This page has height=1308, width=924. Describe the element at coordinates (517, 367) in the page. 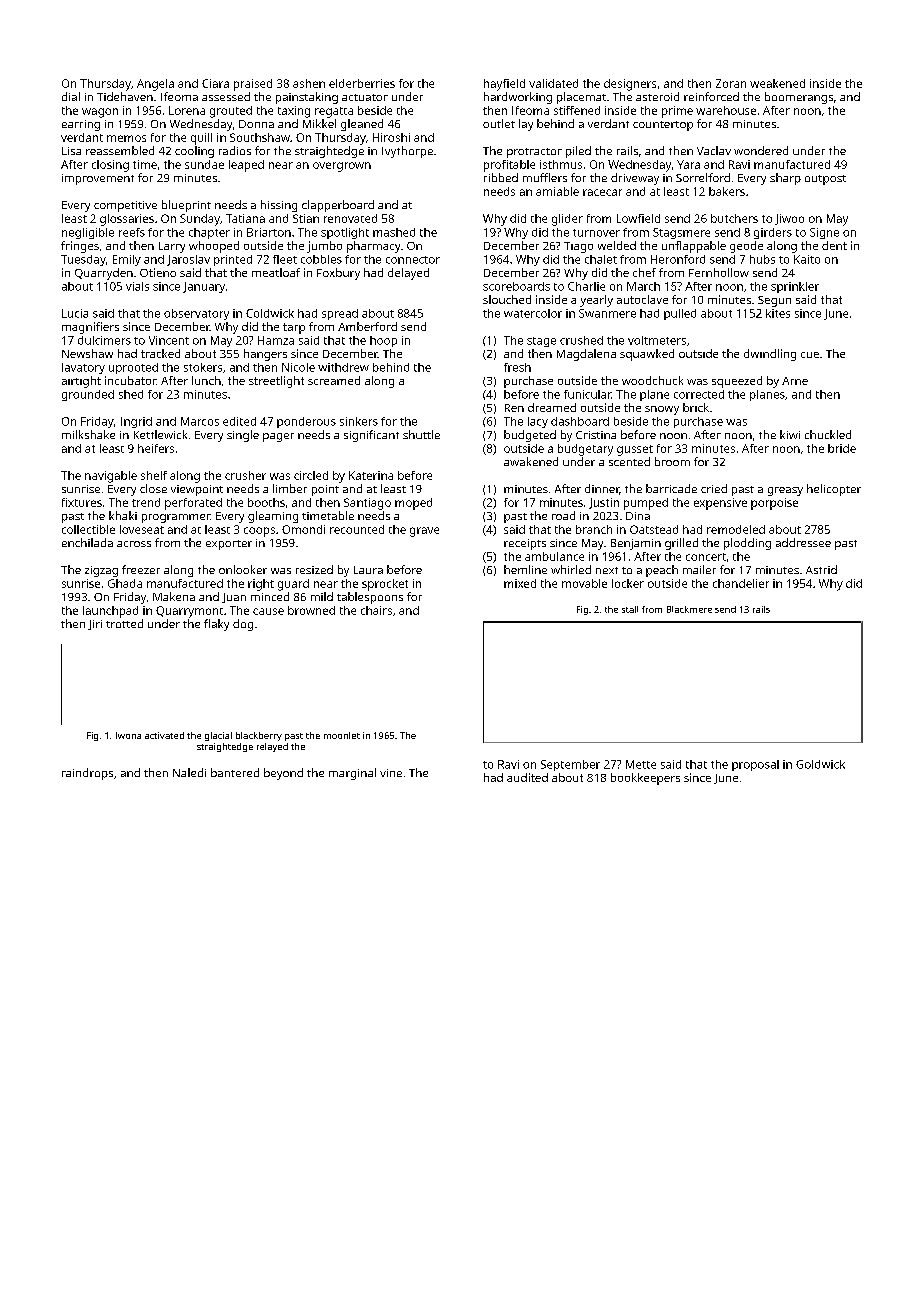

I see `fresh` at that location.
